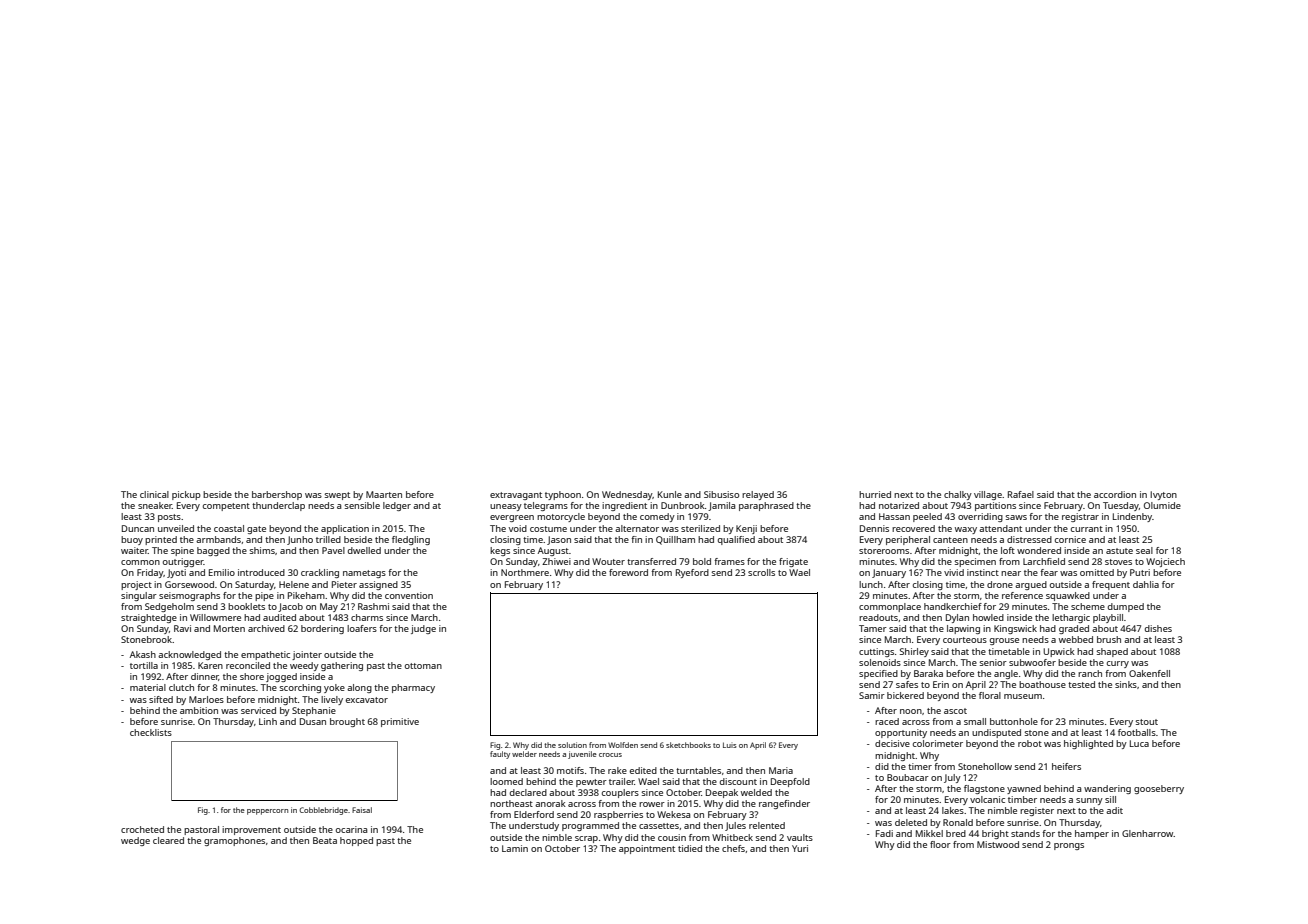 Image resolution: width=1308 pixels, height=924 pixels. Describe the element at coordinates (620, 793) in the page. I see `couplers` at that location.
